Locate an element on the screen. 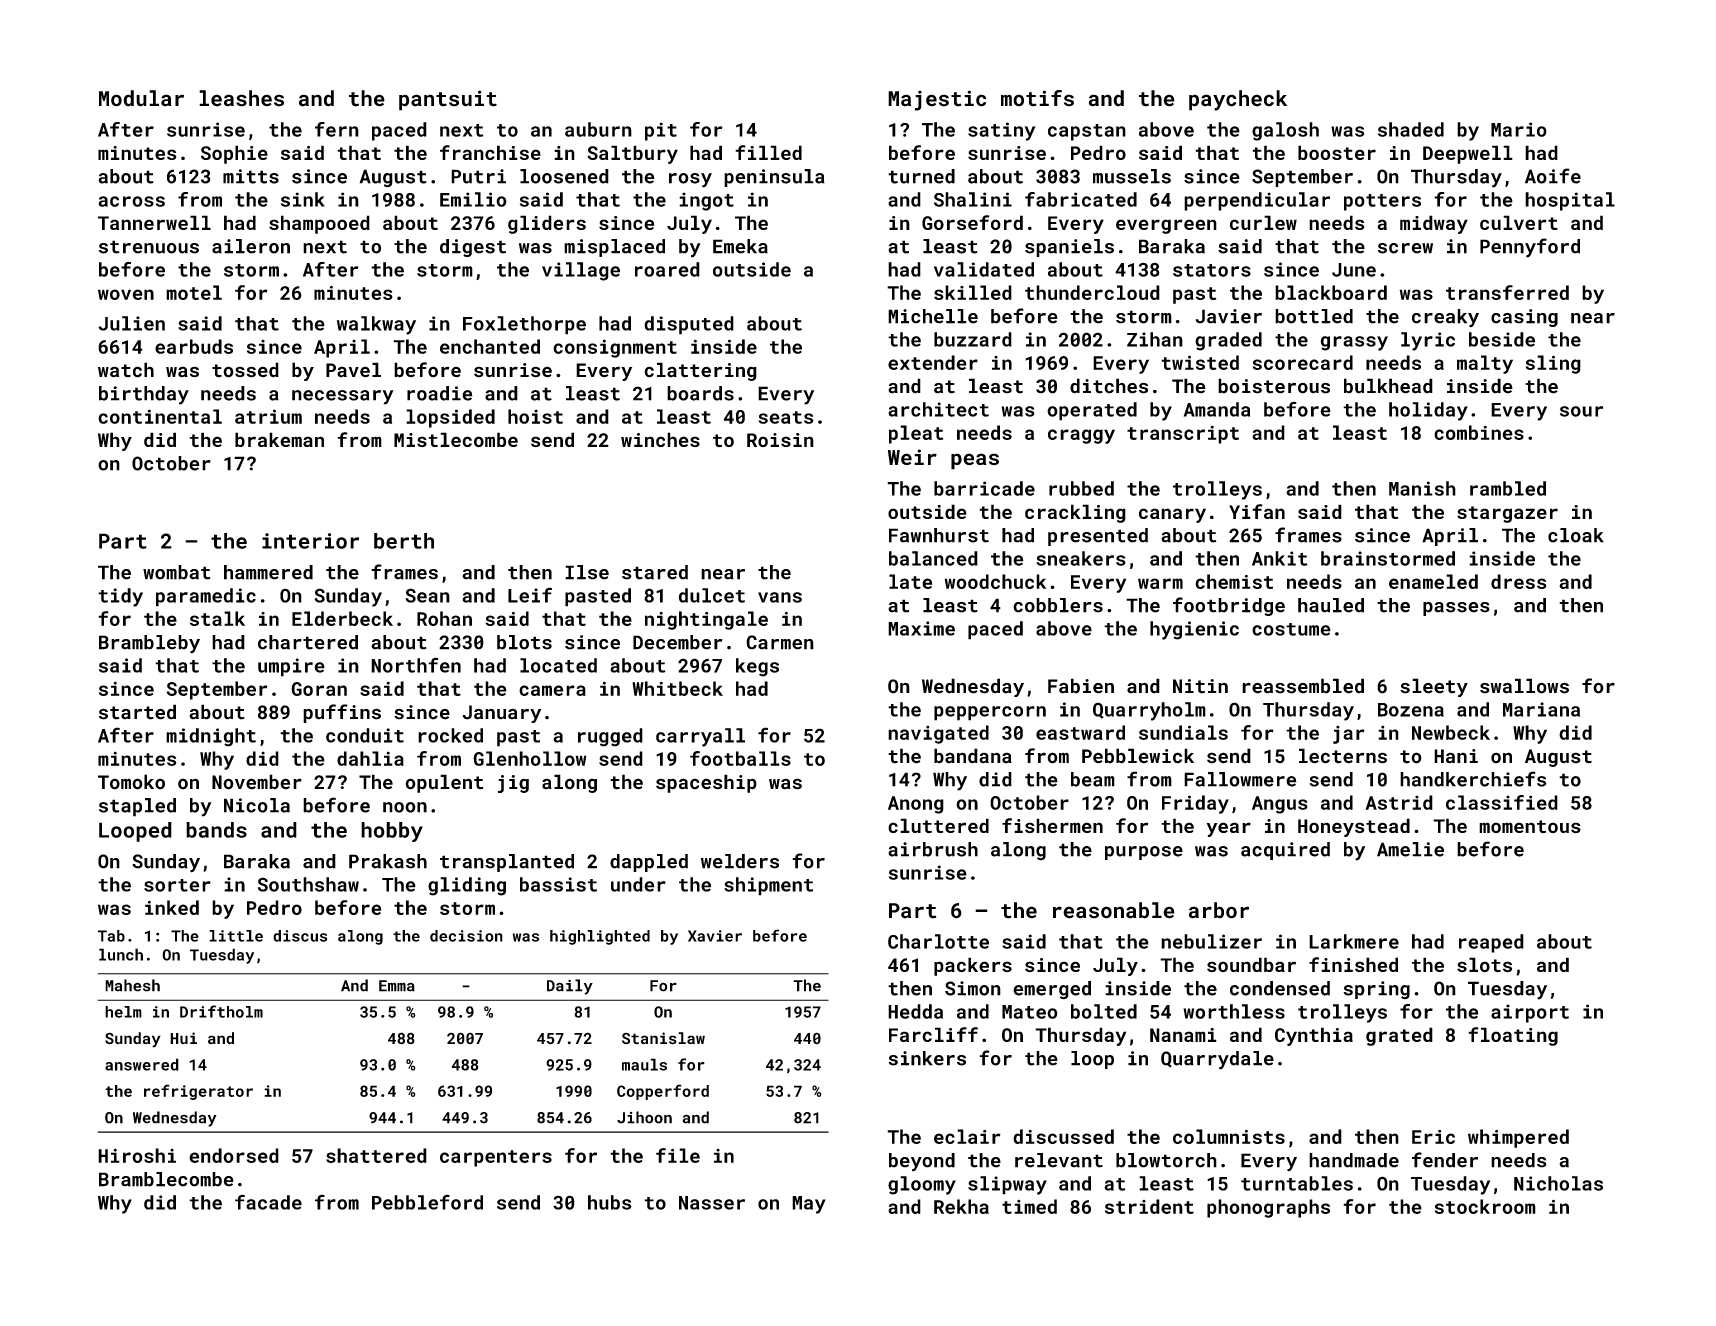 This screenshot has height=1326, width=1716. transplanted is located at coordinates (507, 863).
